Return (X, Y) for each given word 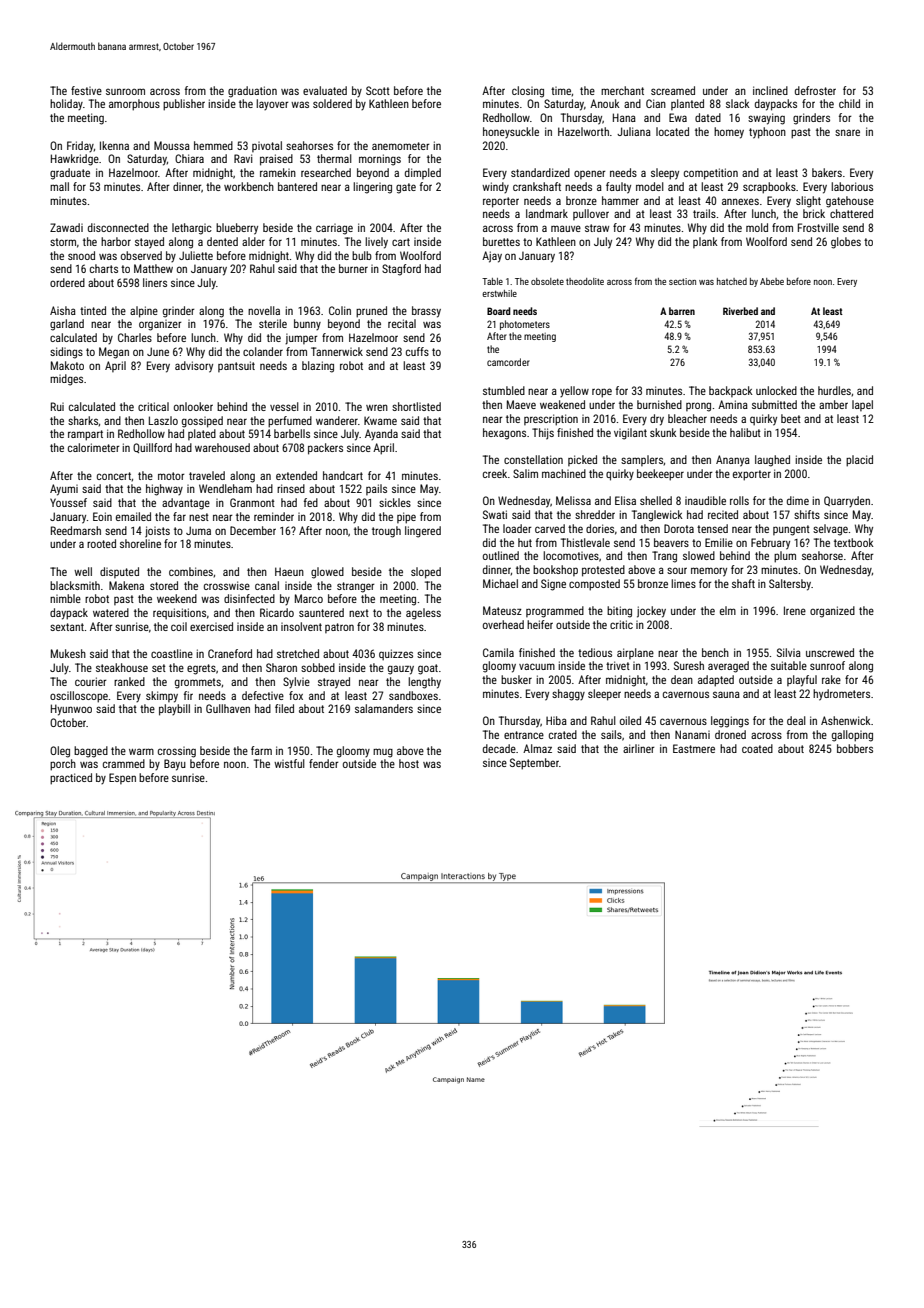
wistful (289, 763)
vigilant (630, 434)
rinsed (291, 488)
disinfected (249, 598)
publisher (184, 105)
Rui (57, 406)
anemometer (401, 146)
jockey (651, 612)
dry (657, 420)
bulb (362, 255)
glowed (327, 573)
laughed (772, 461)
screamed (673, 90)
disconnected (118, 227)
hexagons (504, 434)
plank (705, 242)
